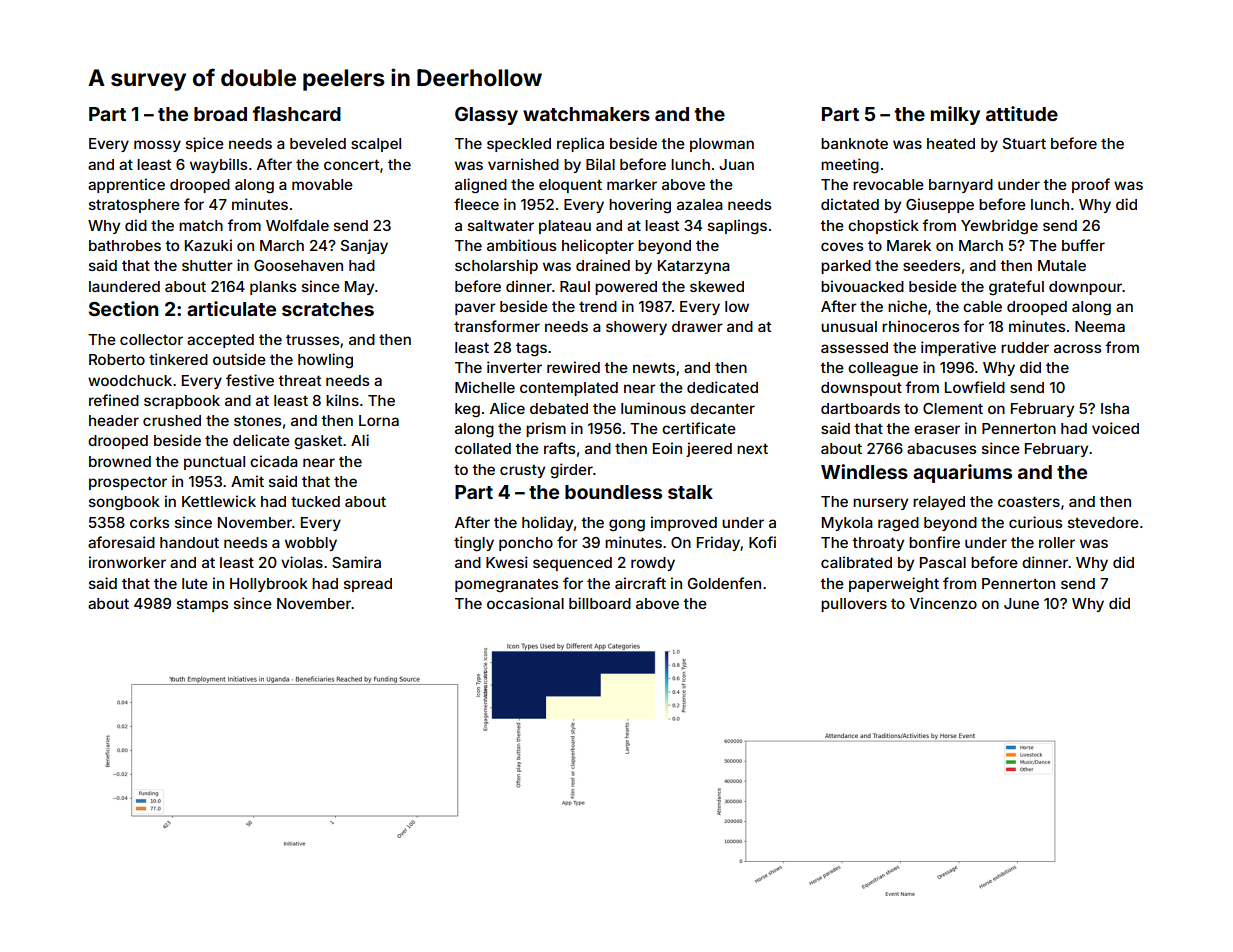  Describe the element at coordinates (654, 367) in the document. I see `newts` at that location.
